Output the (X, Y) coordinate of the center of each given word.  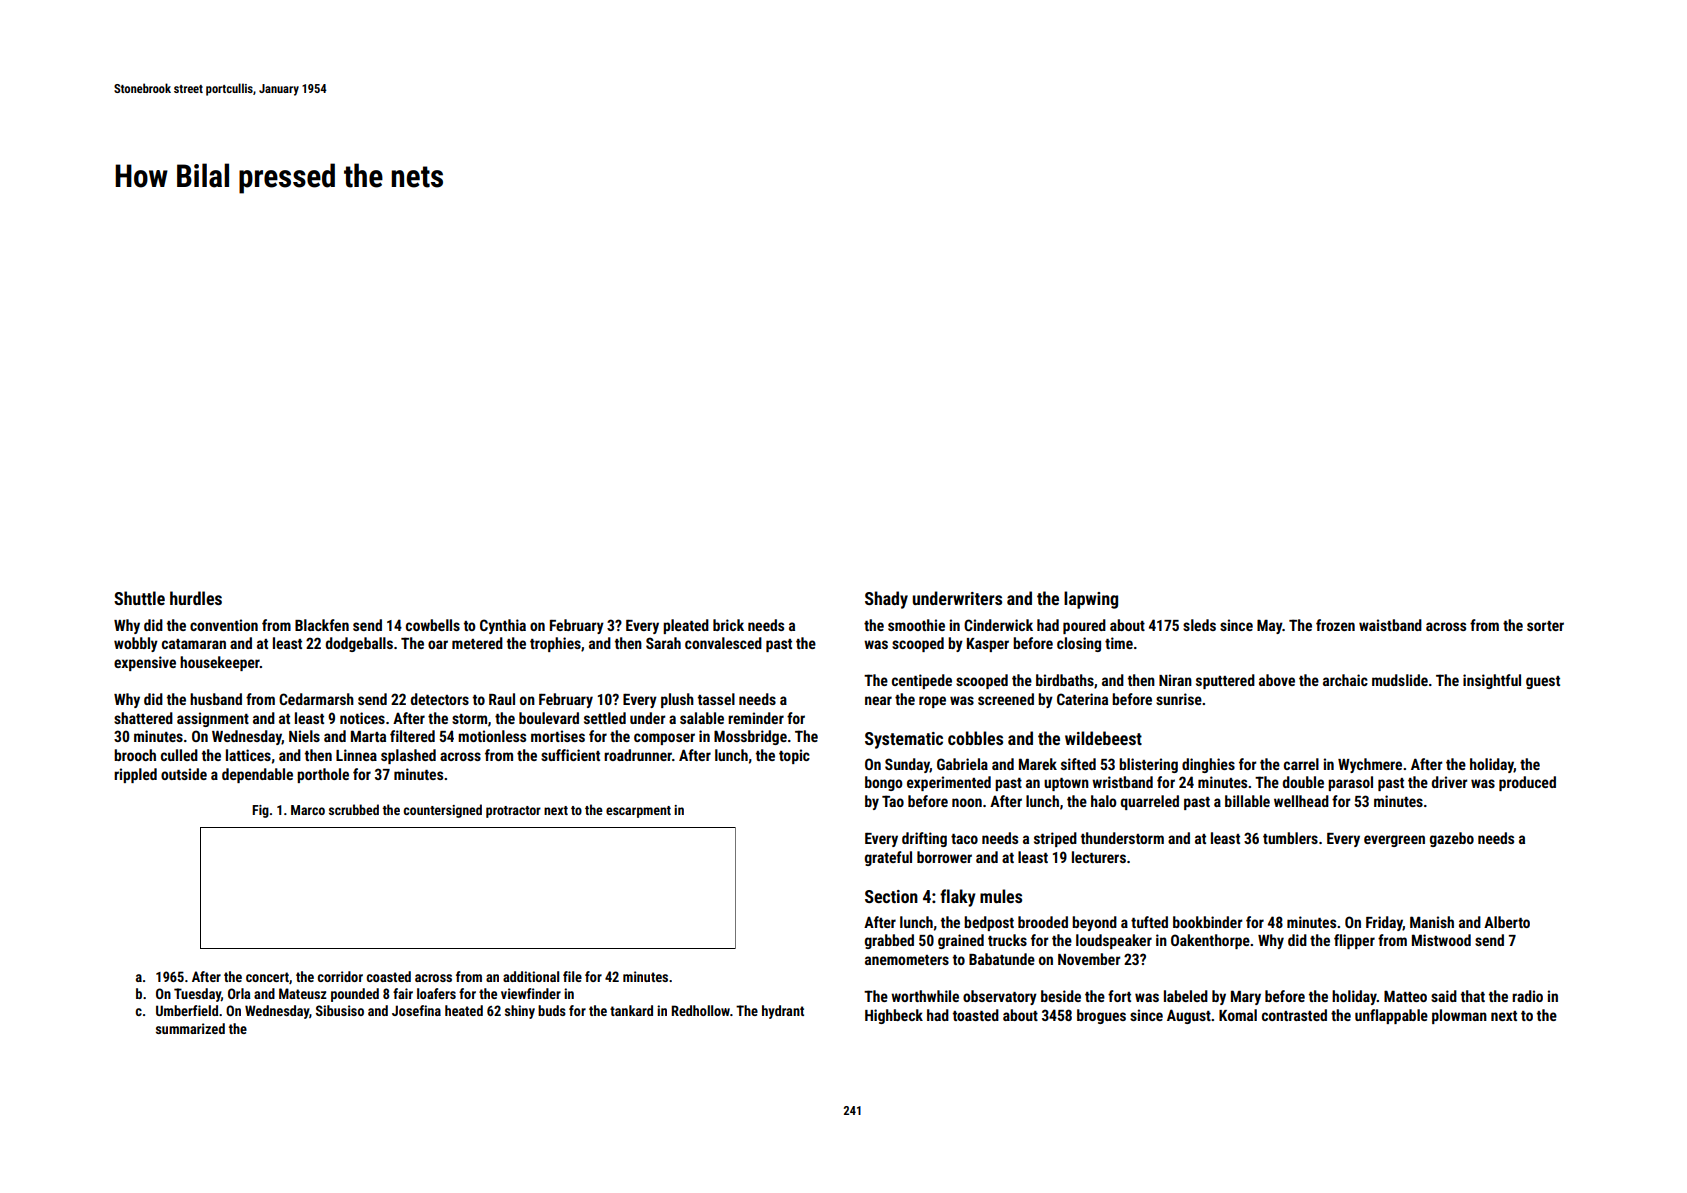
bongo (884, 783)
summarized (190, 1028)
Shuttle (139, 598)
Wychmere (1370, 765)
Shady (886, 600)
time (1119, 643)
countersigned (442, 811)
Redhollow (700, 1010)
